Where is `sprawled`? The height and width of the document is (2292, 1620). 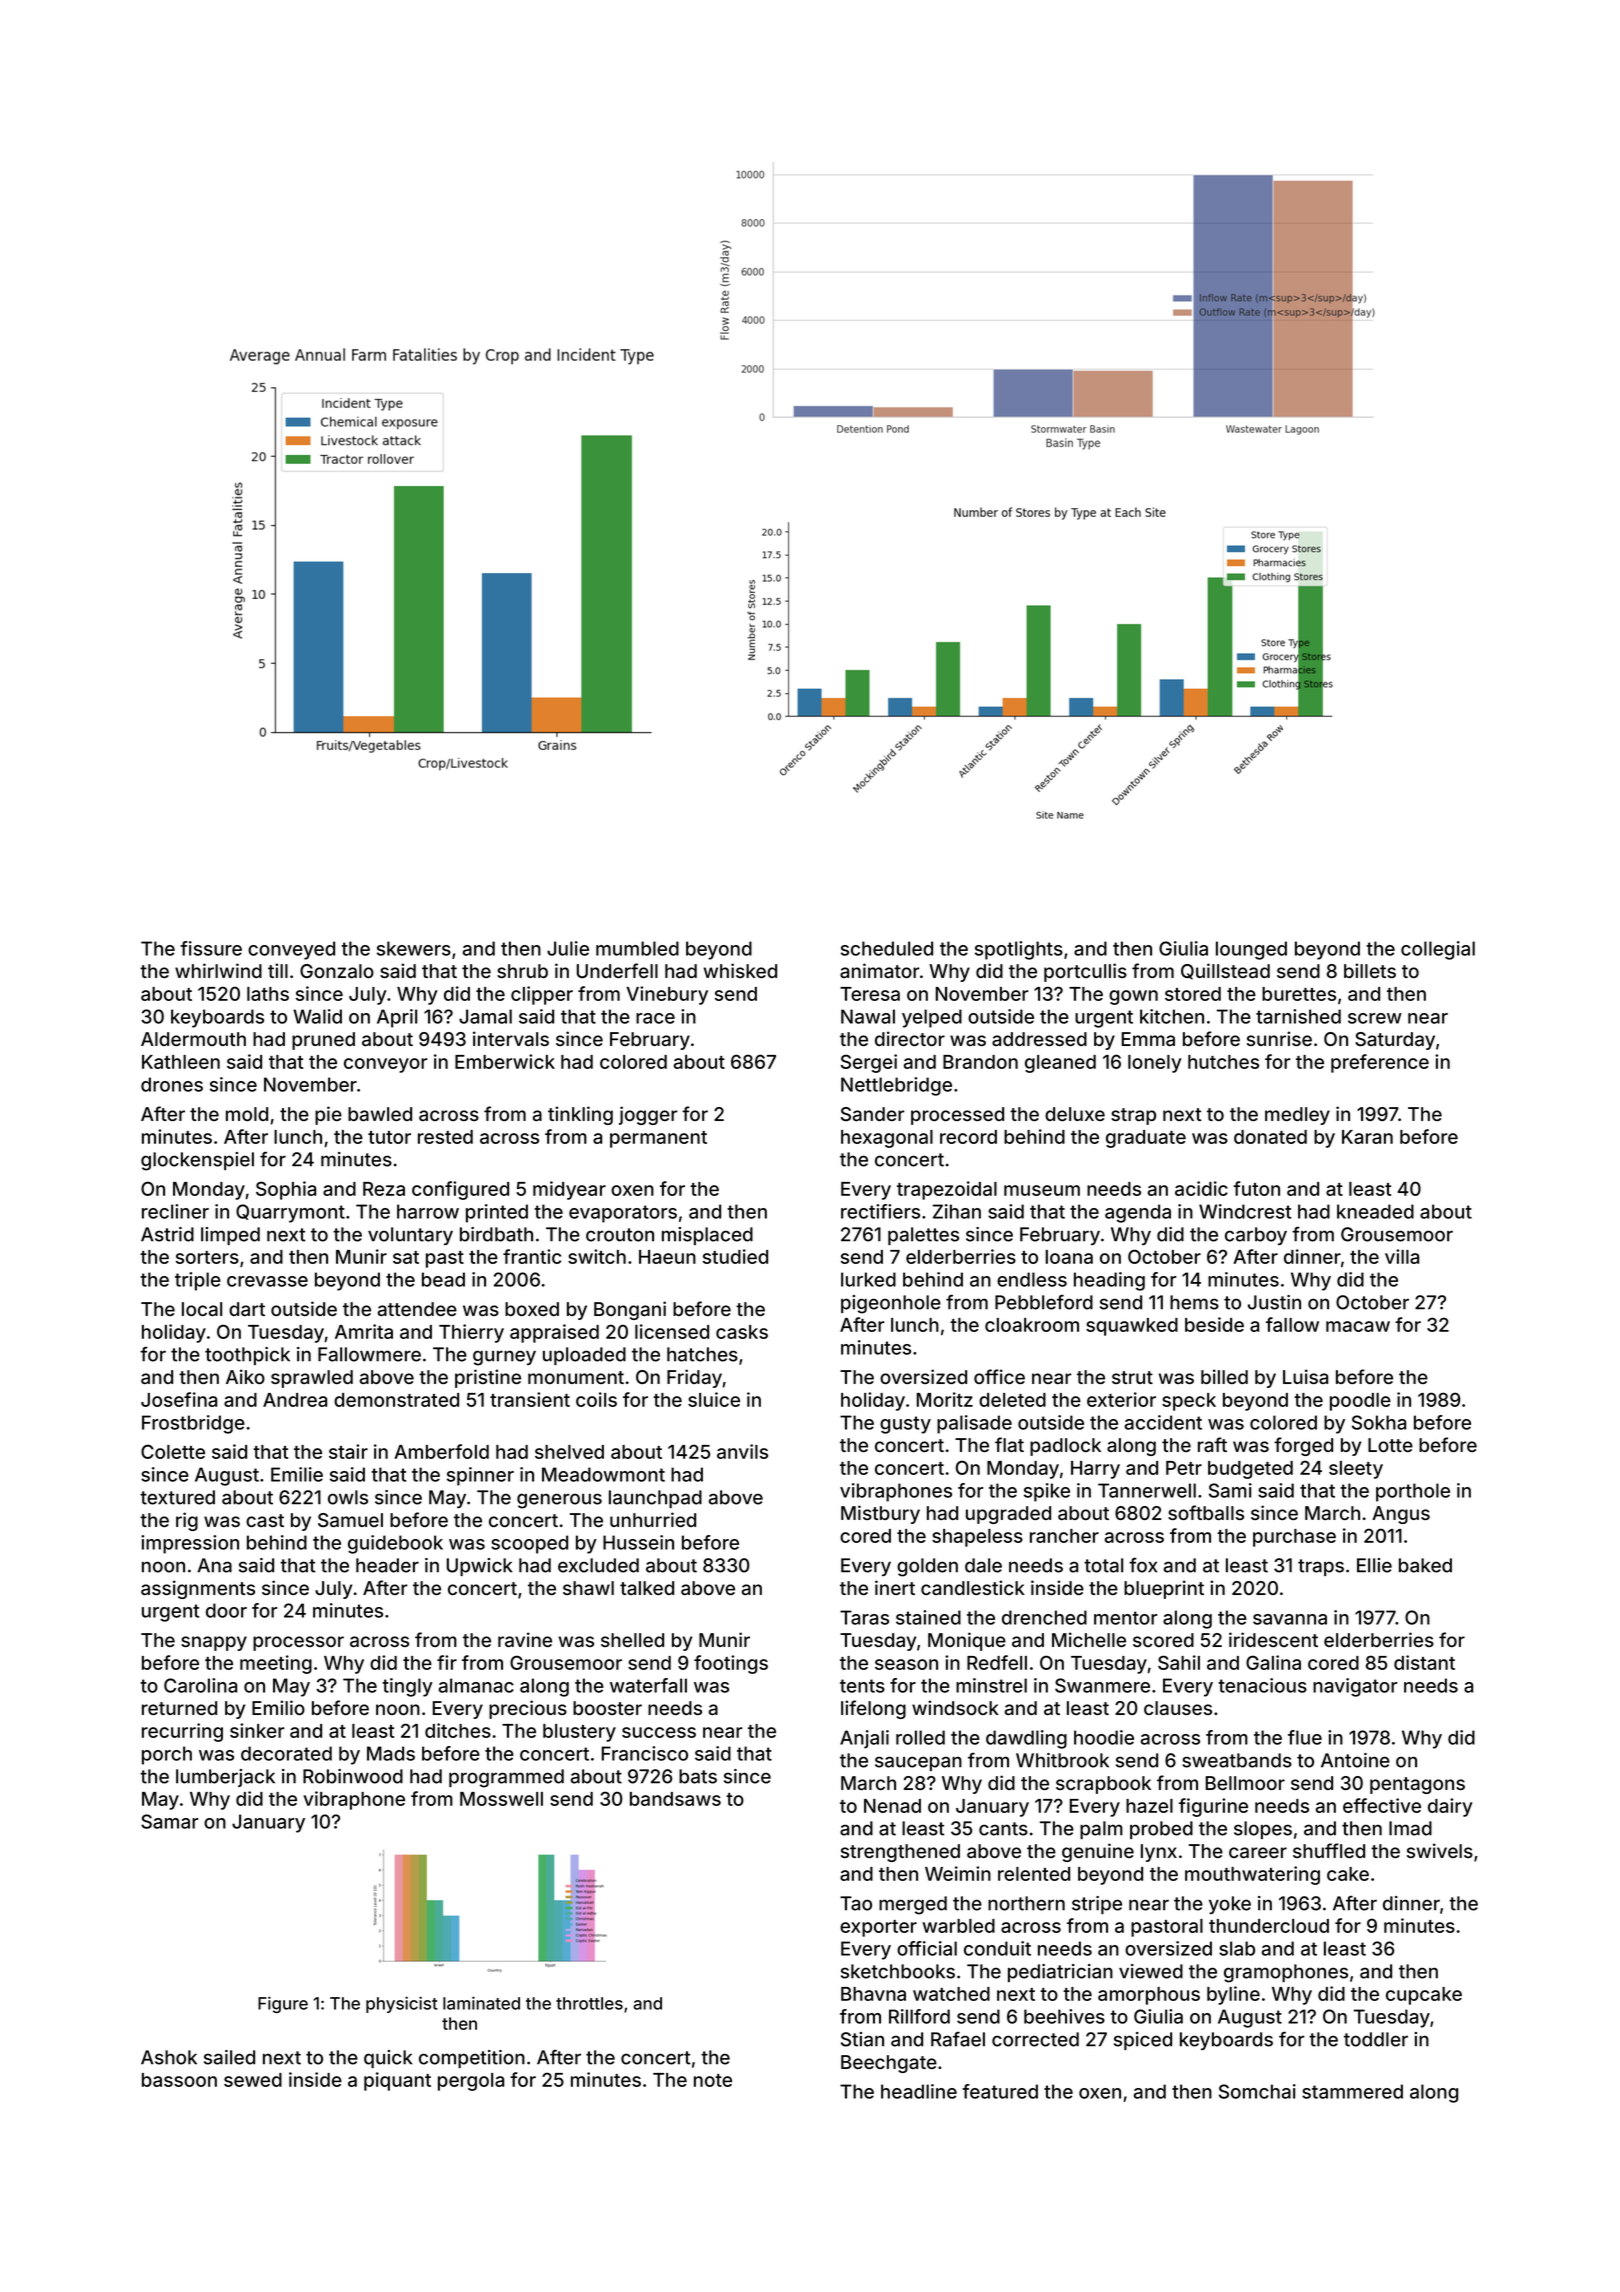
sprawled is located at coordinates (312, 1379).
